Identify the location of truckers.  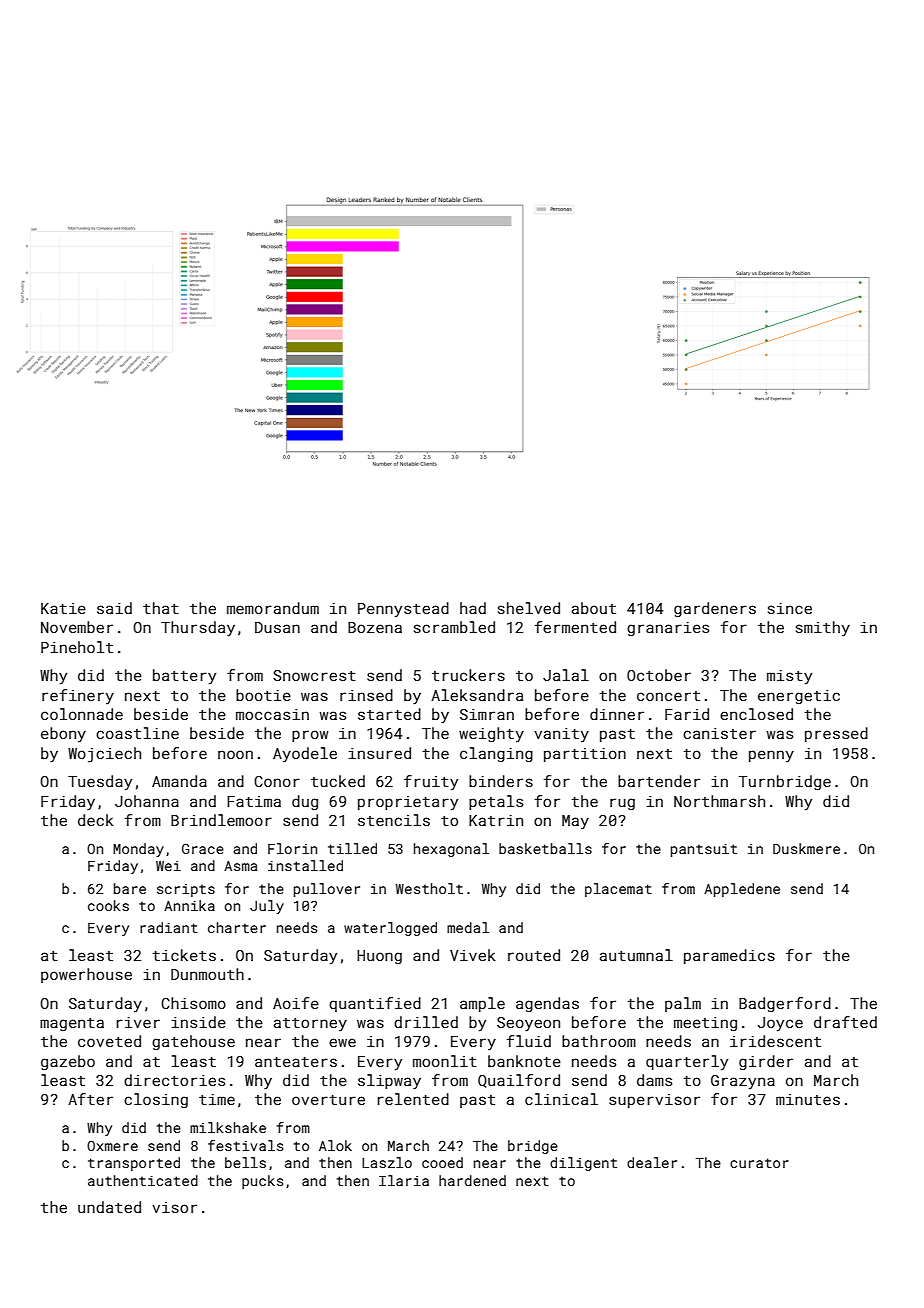
(468, 675).
